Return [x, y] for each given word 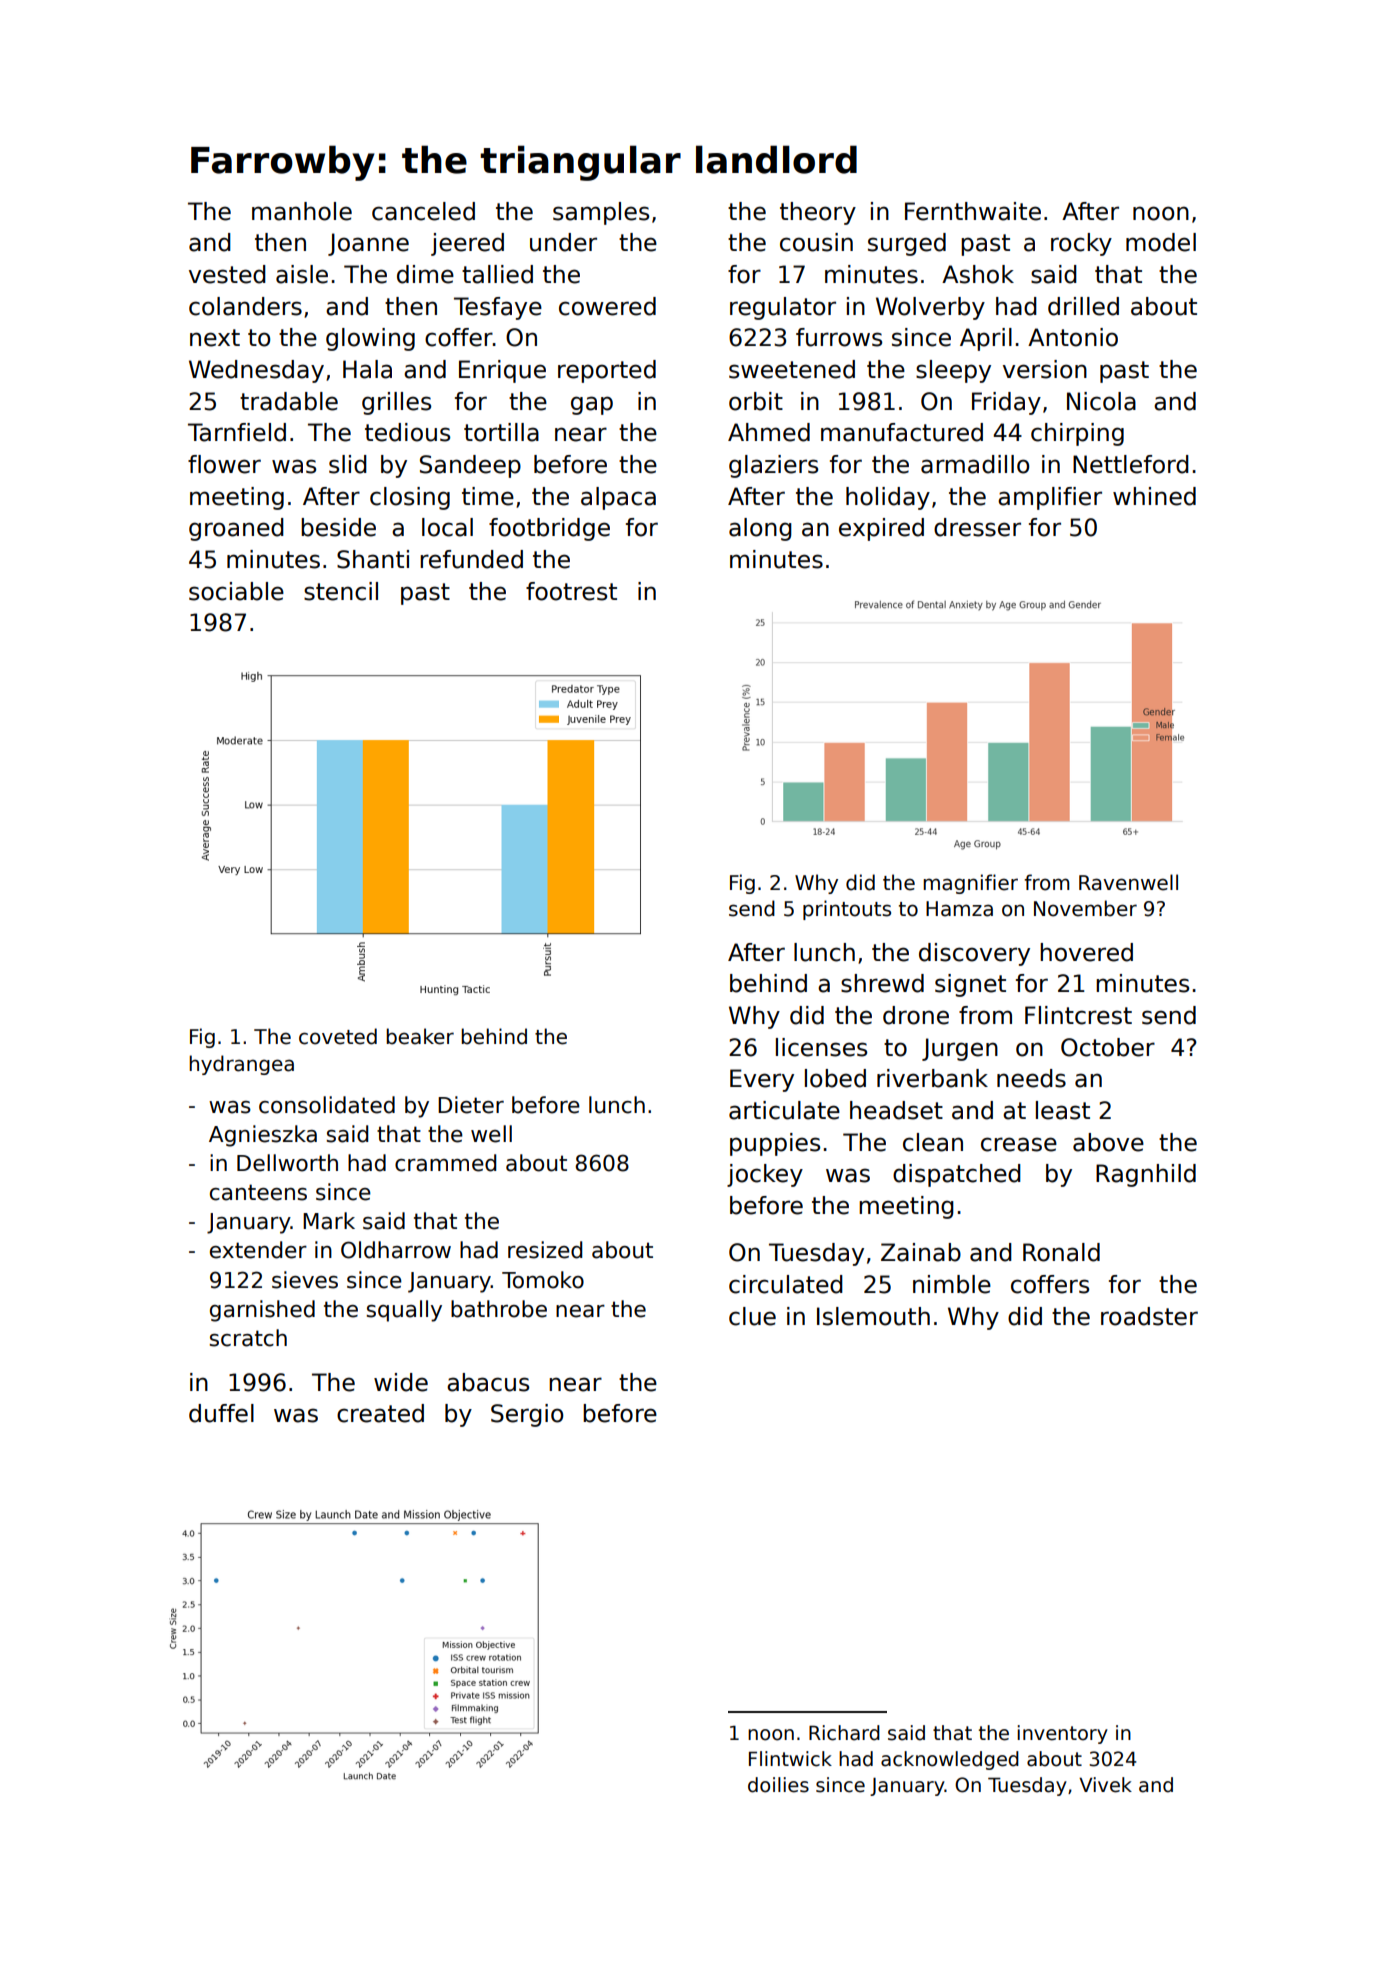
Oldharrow [396, 1250]
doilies [778, 1785]
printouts [847, 910]
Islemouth [873, 1316]
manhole [302, 211]
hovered [1086, 952]
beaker [420, 1036]
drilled [1083, 306]
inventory [1062, 1734]
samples [601, 213]
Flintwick [790, 1759]
